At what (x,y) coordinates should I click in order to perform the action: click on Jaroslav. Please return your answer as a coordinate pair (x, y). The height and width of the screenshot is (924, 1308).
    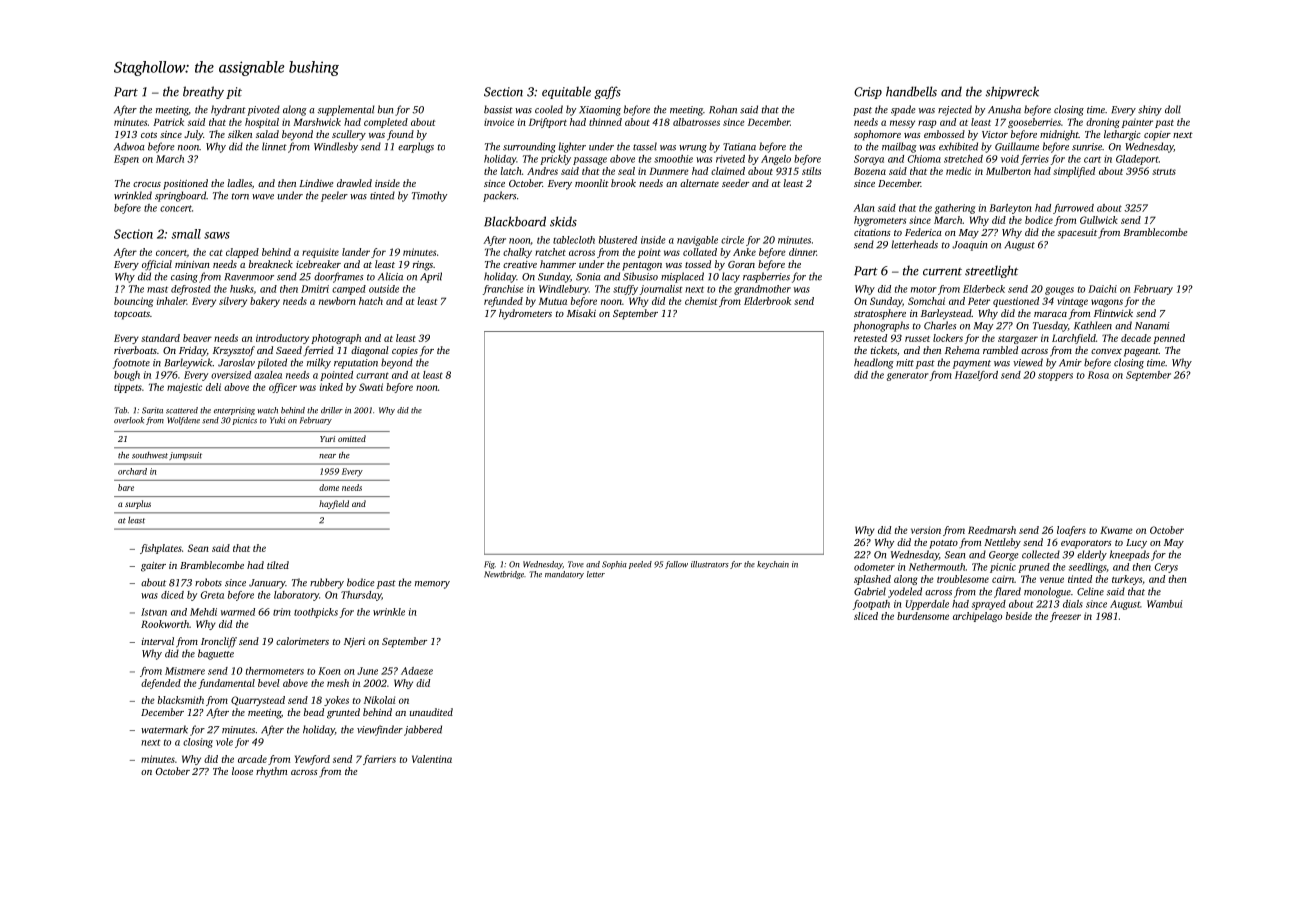
    Looking at the image, I should click on (236, 362).
